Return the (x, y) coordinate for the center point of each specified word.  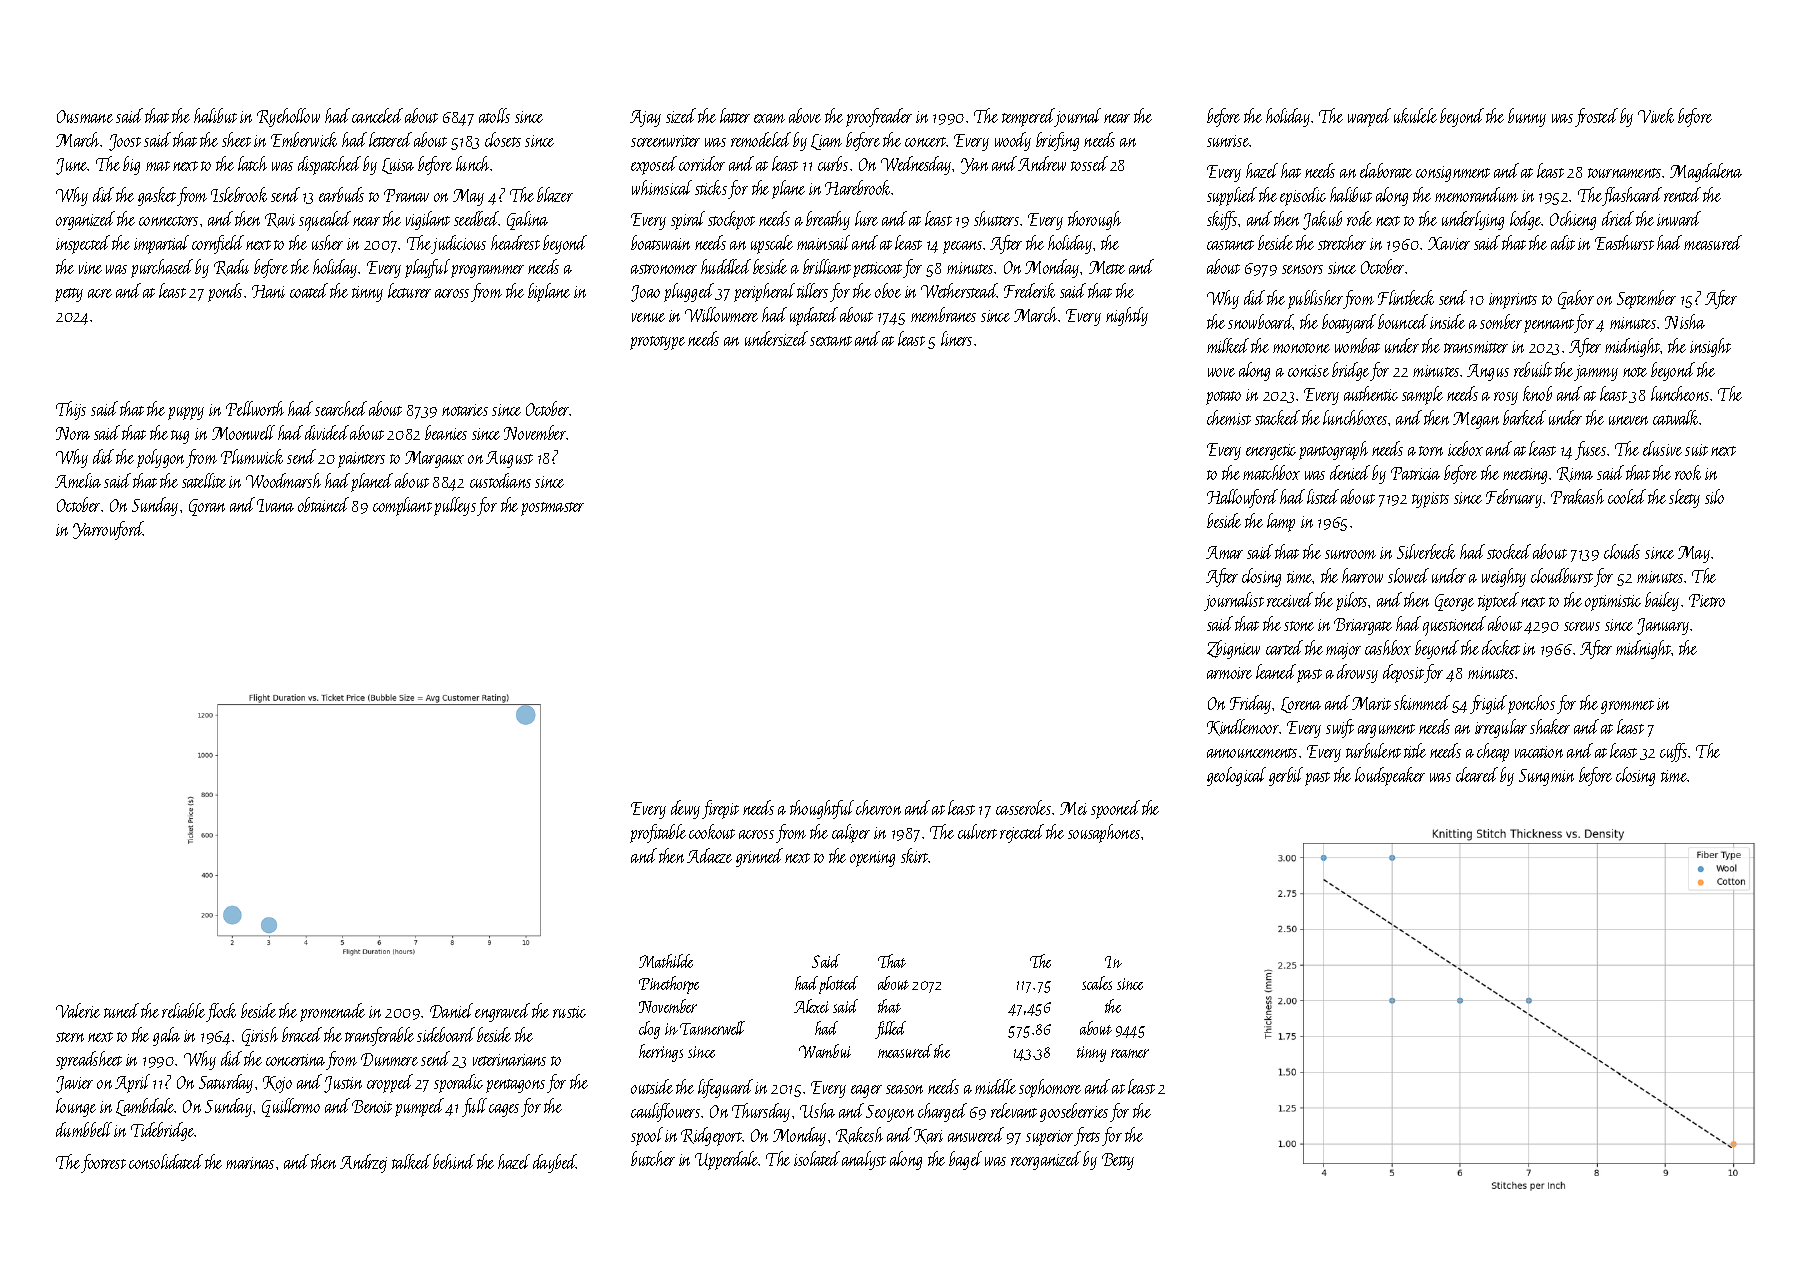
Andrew (1042, 163)
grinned (759, 857)
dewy (685, 809)
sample (1422, 395)
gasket (157, 196)
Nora (73, 433)
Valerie (78, 1010)
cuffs (1673, 752)
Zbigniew (1233, 649)
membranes (943, 314)
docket (1501, 647)
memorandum (1476, 194)
